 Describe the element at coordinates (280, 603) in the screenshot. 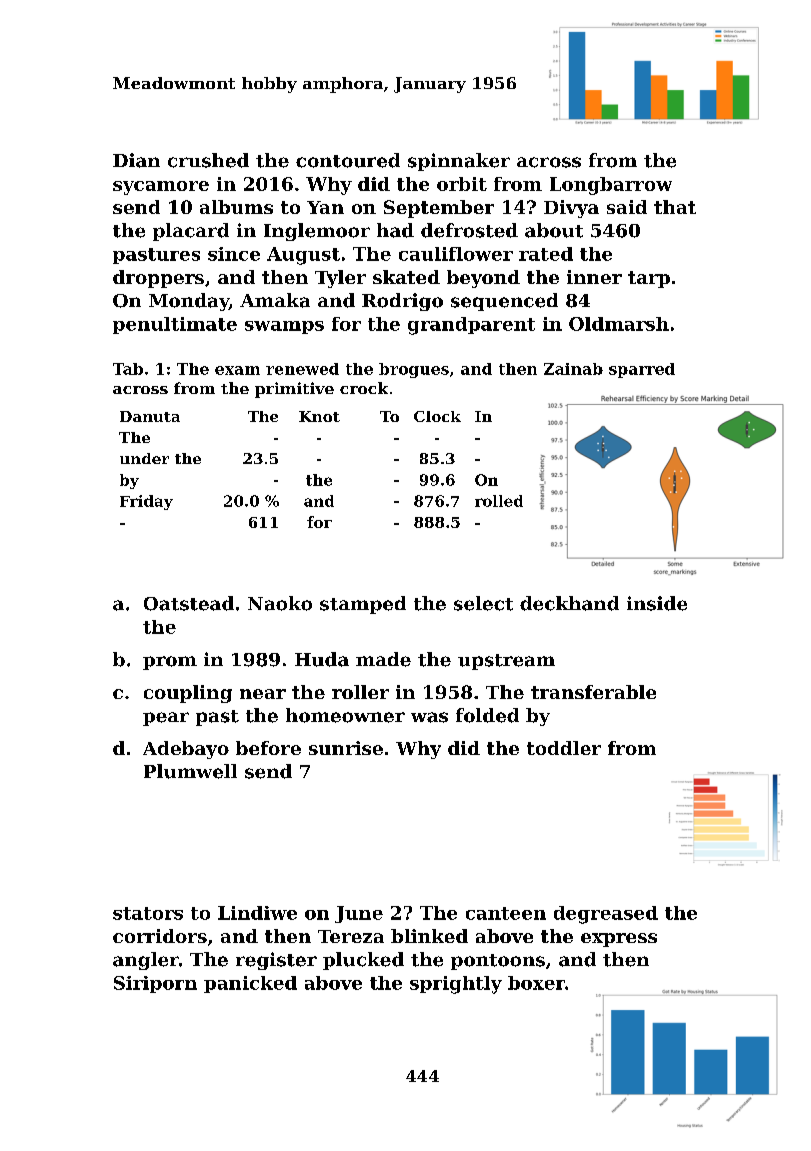

I see `Naoko` at that location.
